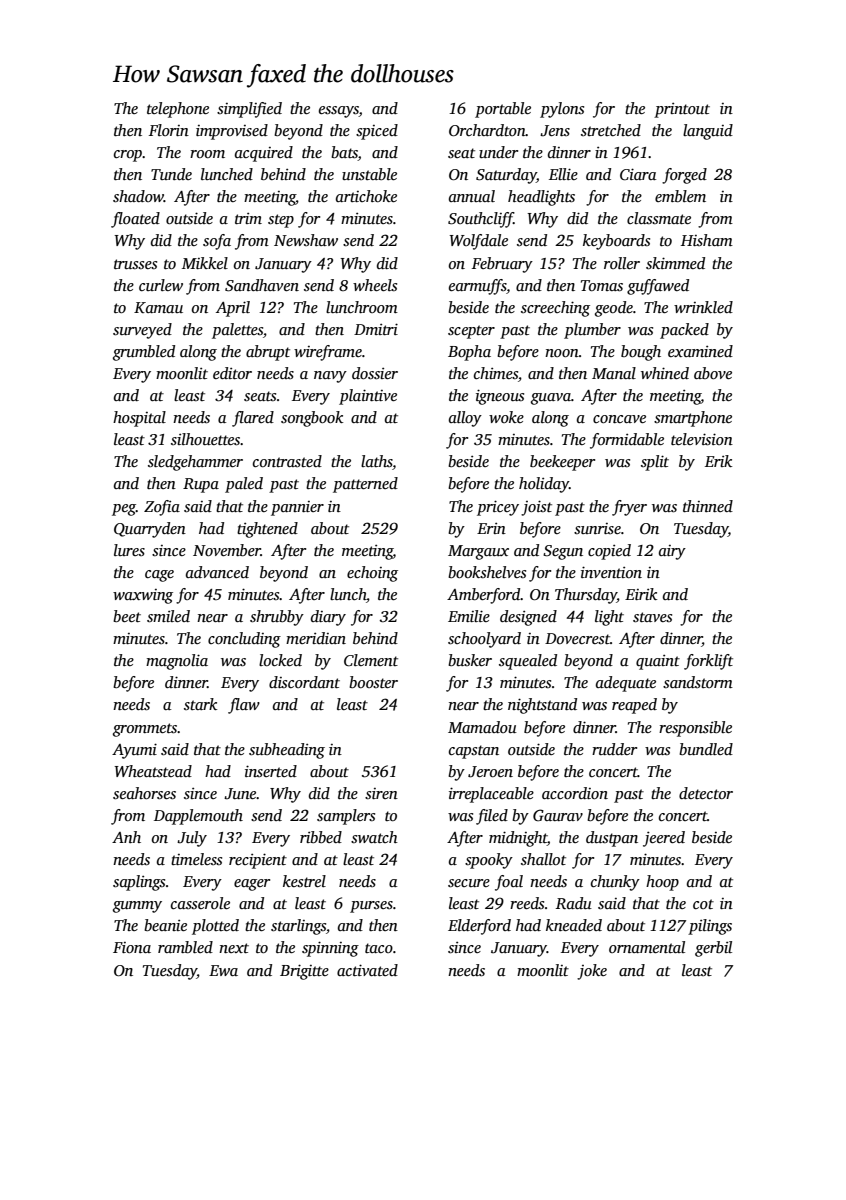 The image size is (846, 1200). What do you see at coordinates (252, 885) in the screenshot?
I see `eager` at bounding box center [252, 885].
